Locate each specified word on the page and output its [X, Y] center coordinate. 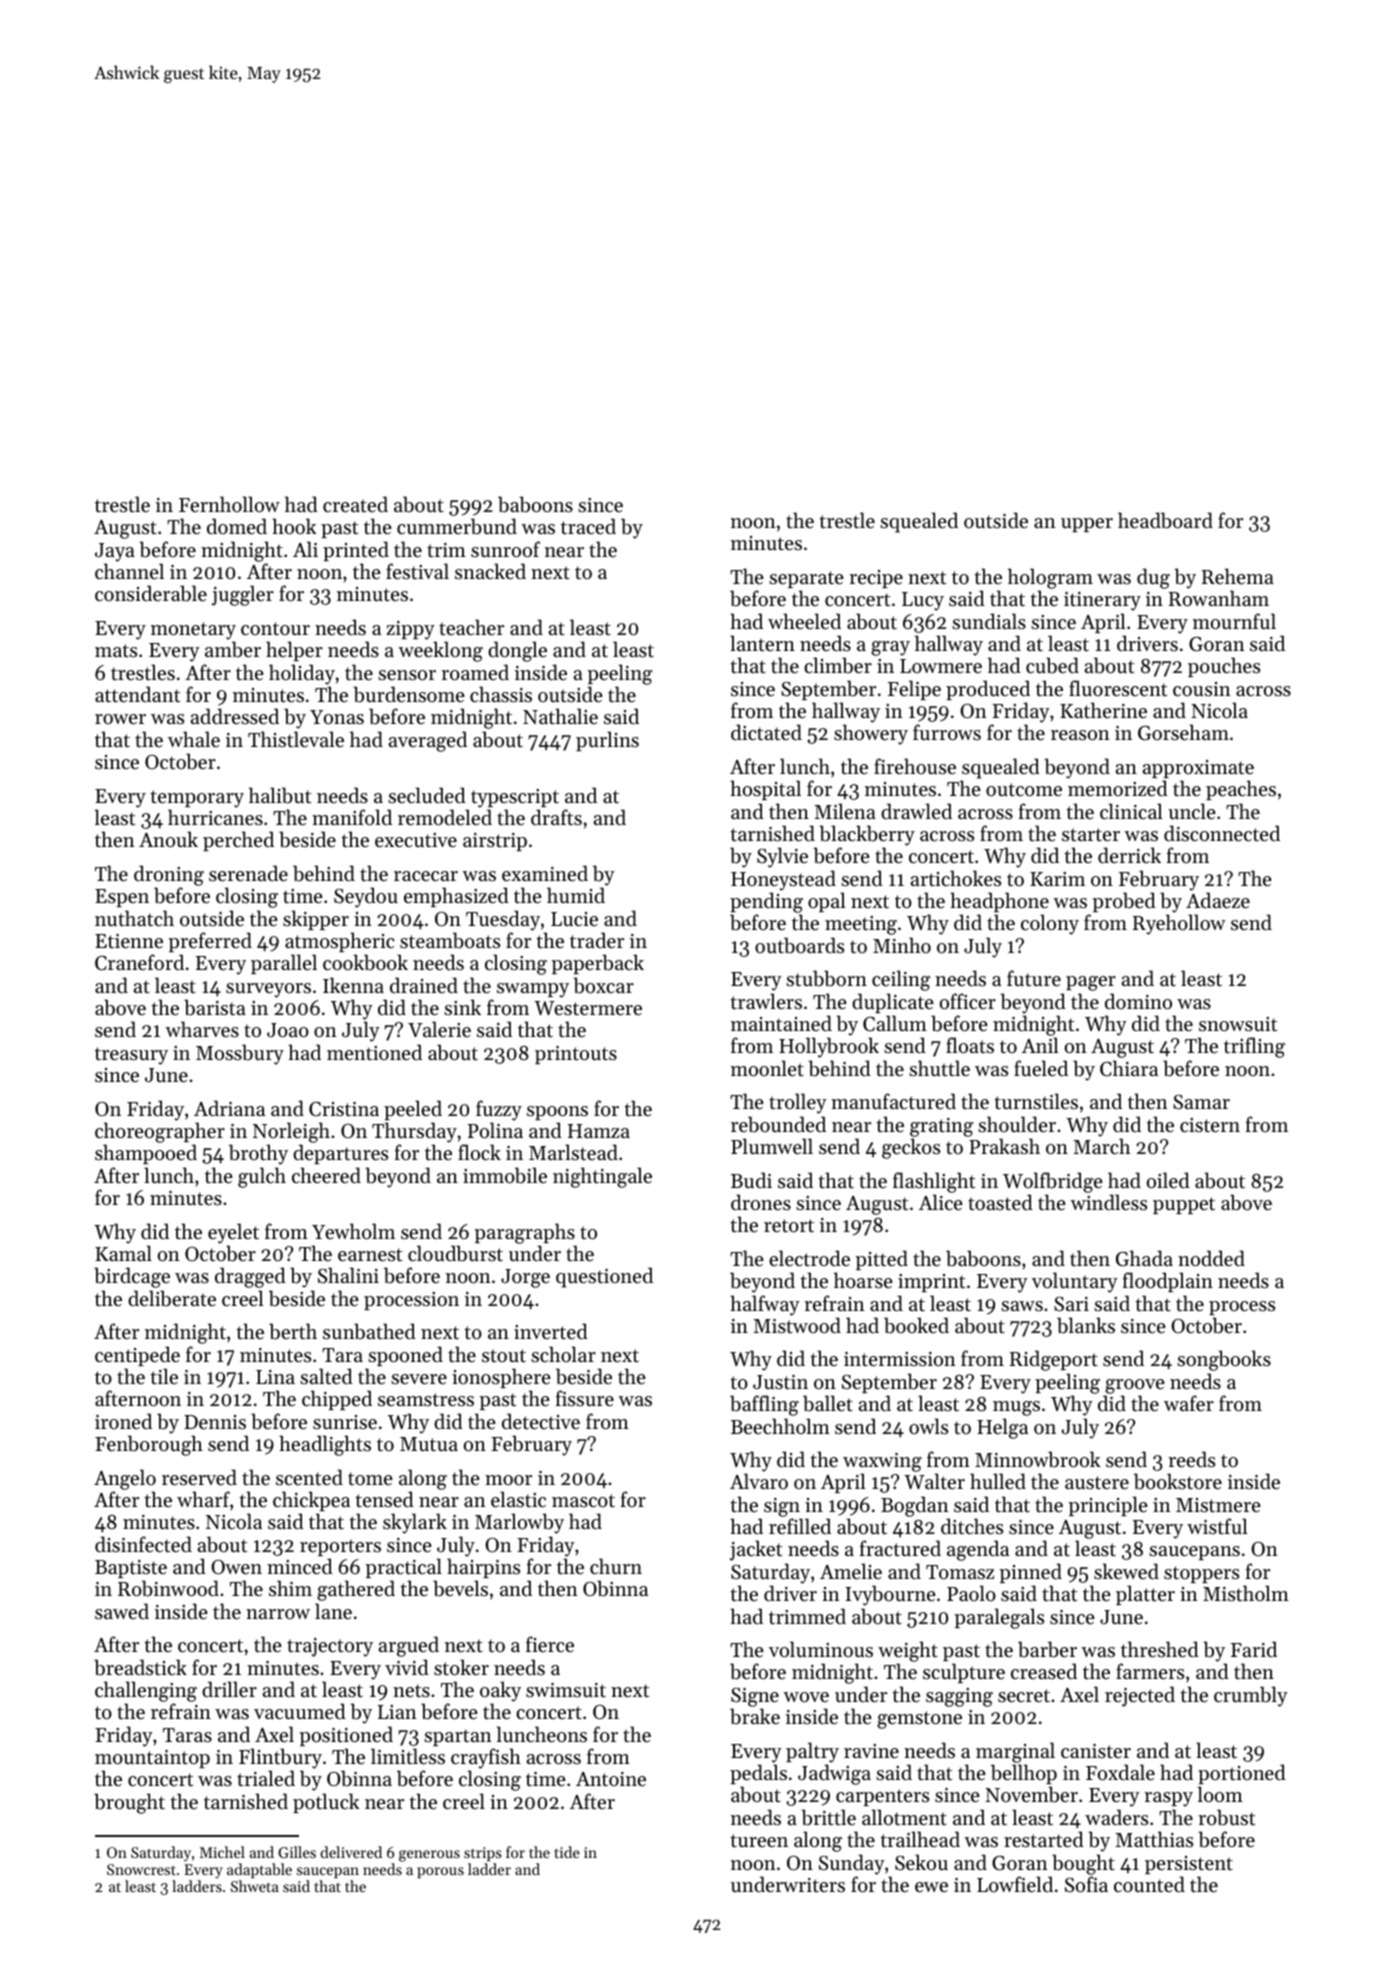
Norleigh [291, 1132]
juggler [243, 595]
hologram [1050, 578]
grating [942, 1127]
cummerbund [457, 526]
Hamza [599, 1131]
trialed [266, 1778]
